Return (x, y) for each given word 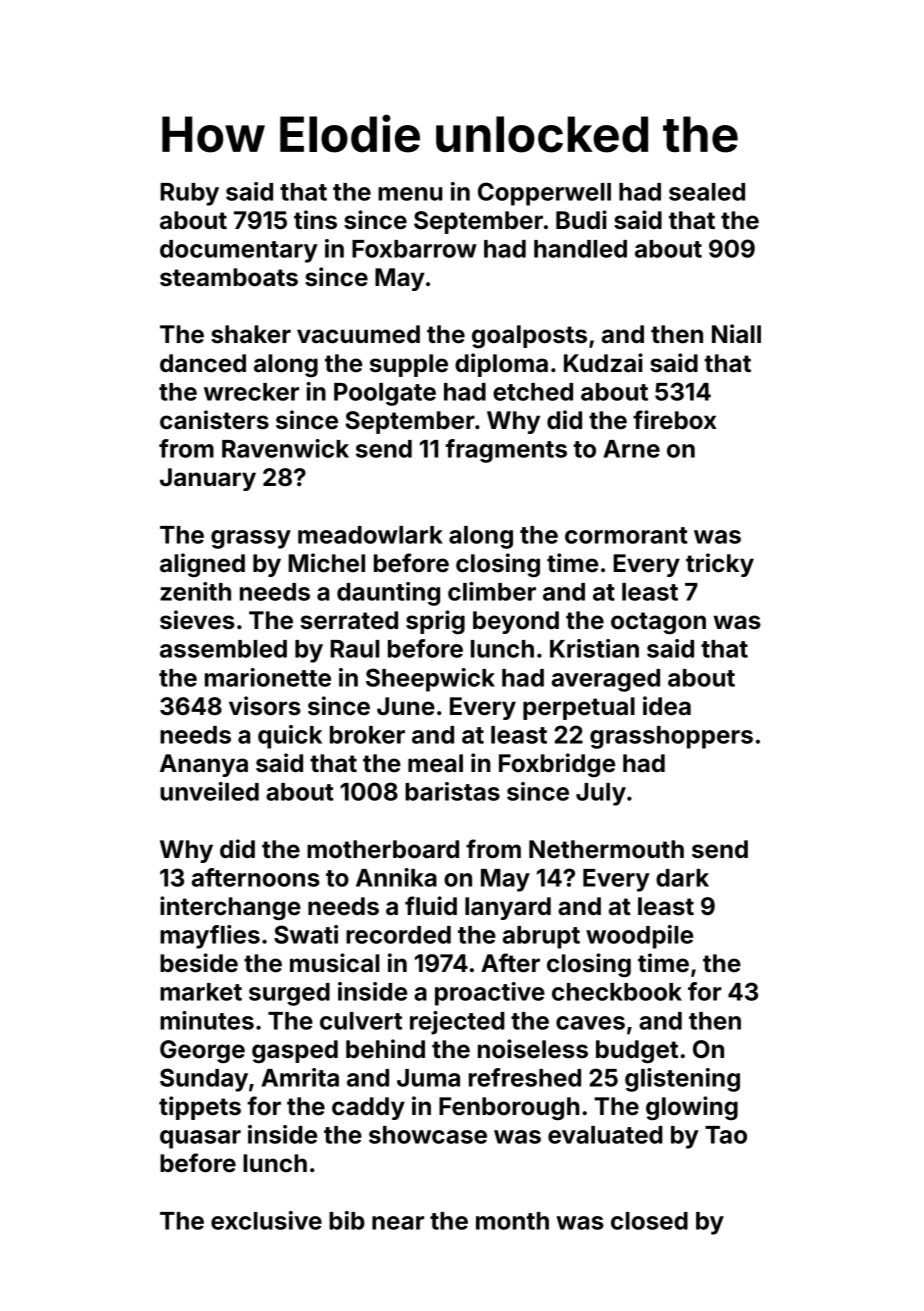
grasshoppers (671, 737)
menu (410, 194)
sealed (707, 192)
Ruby (189, 194)
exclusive (266, 1220)
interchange (230, 908)
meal (435, 763)
